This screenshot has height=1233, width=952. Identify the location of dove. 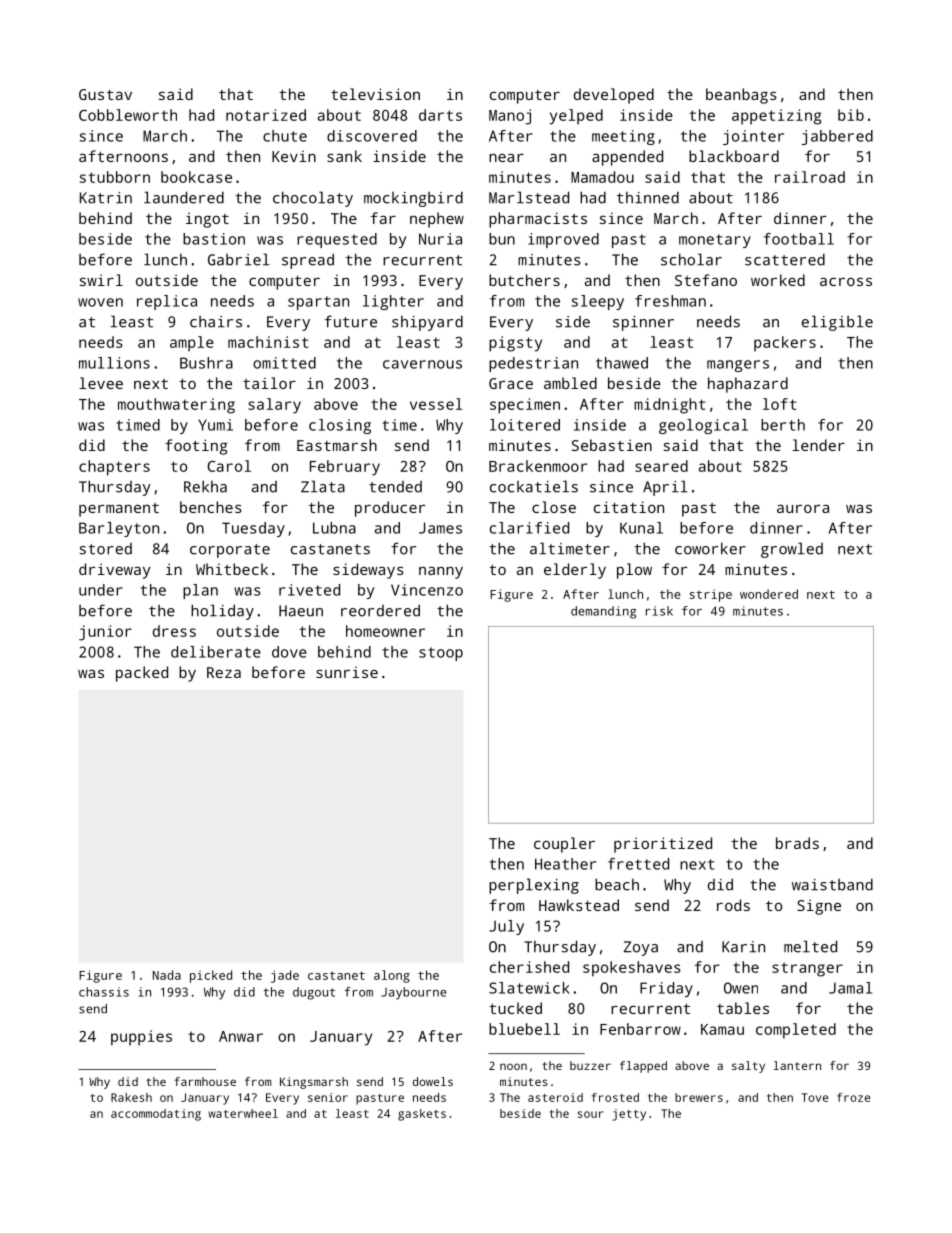
(289, 652).
